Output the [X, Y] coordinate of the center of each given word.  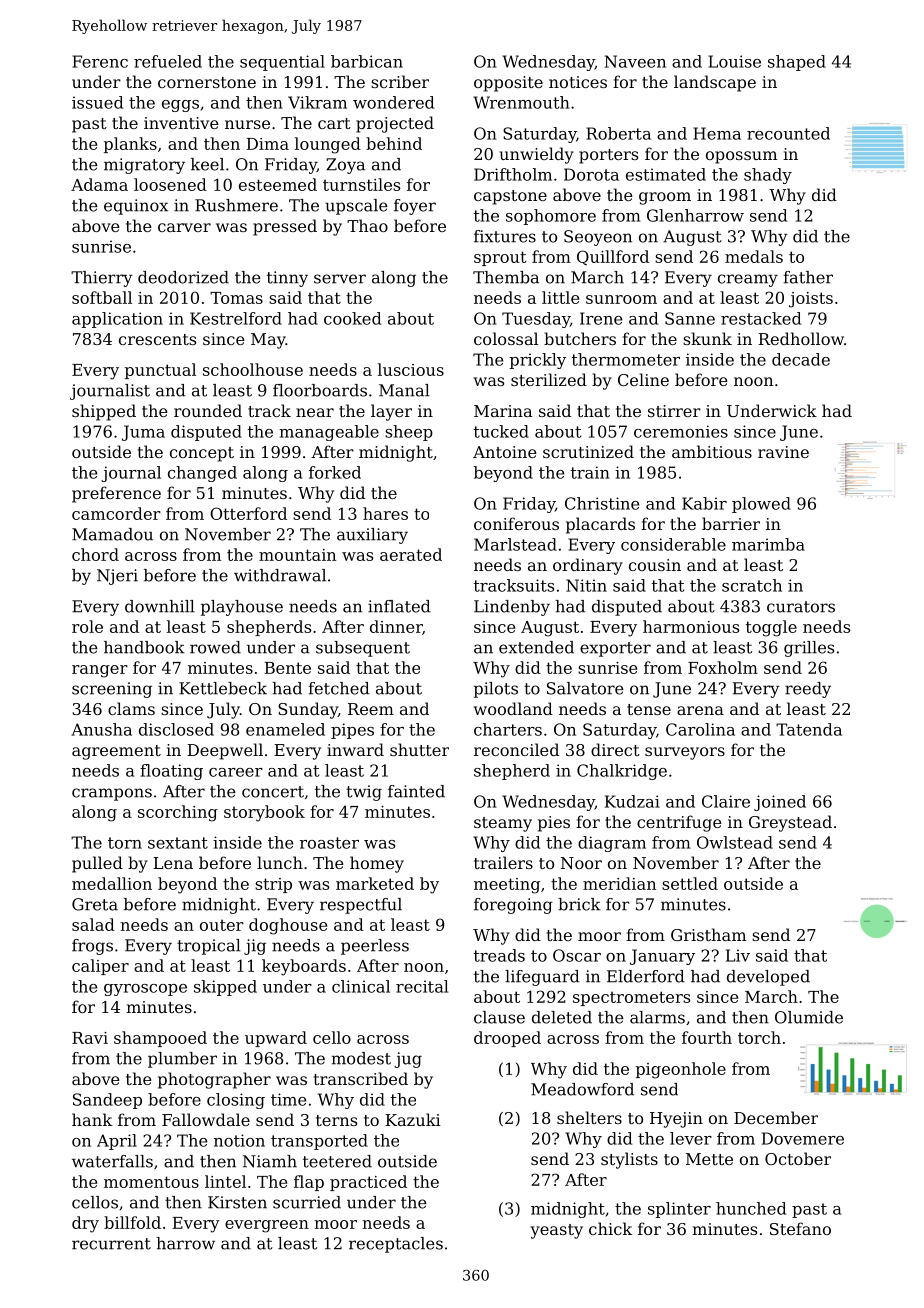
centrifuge [679, 823]
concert [273, 792]
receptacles [396, 1245]
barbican [367, 61]
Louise [734, 61]
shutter [419, 749]
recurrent [111, 1244]
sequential [282, 63]
